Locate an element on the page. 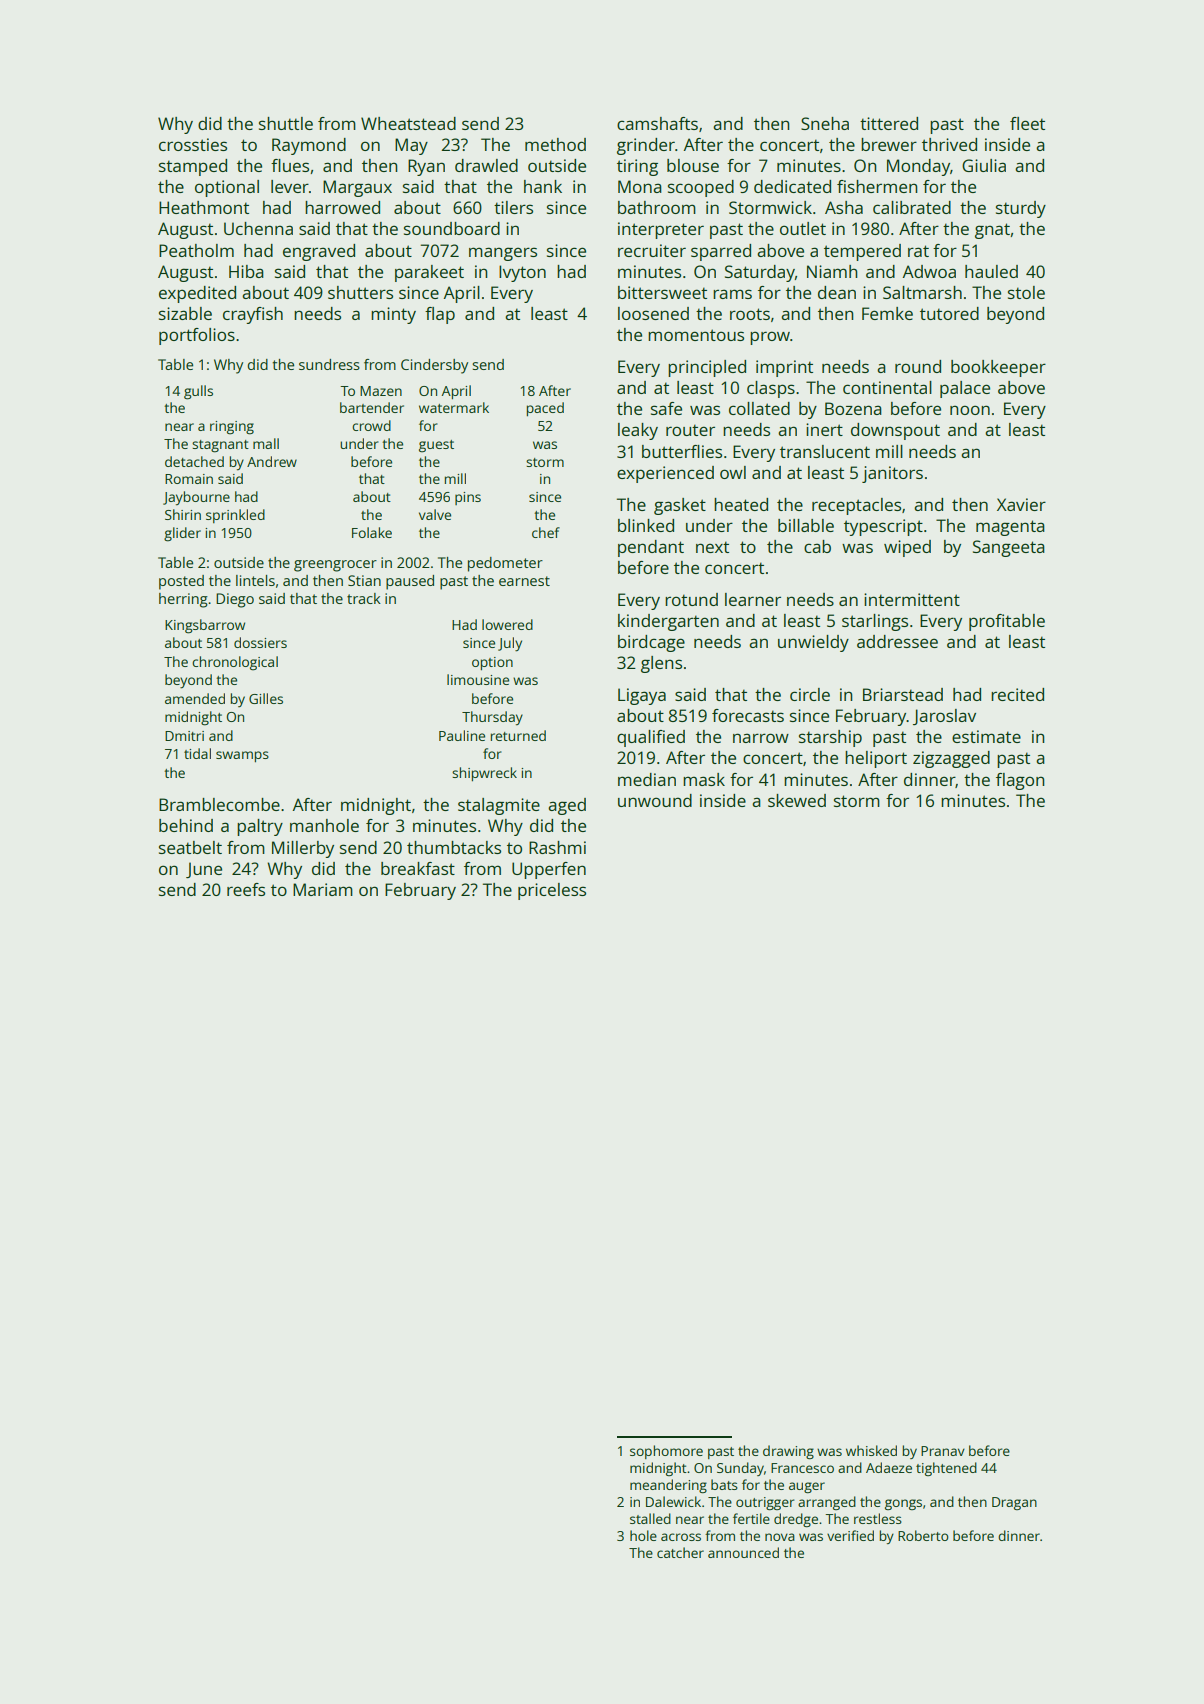 The height and width of the image is (1704, 1204). pins is located at coordinates (468, 498).
